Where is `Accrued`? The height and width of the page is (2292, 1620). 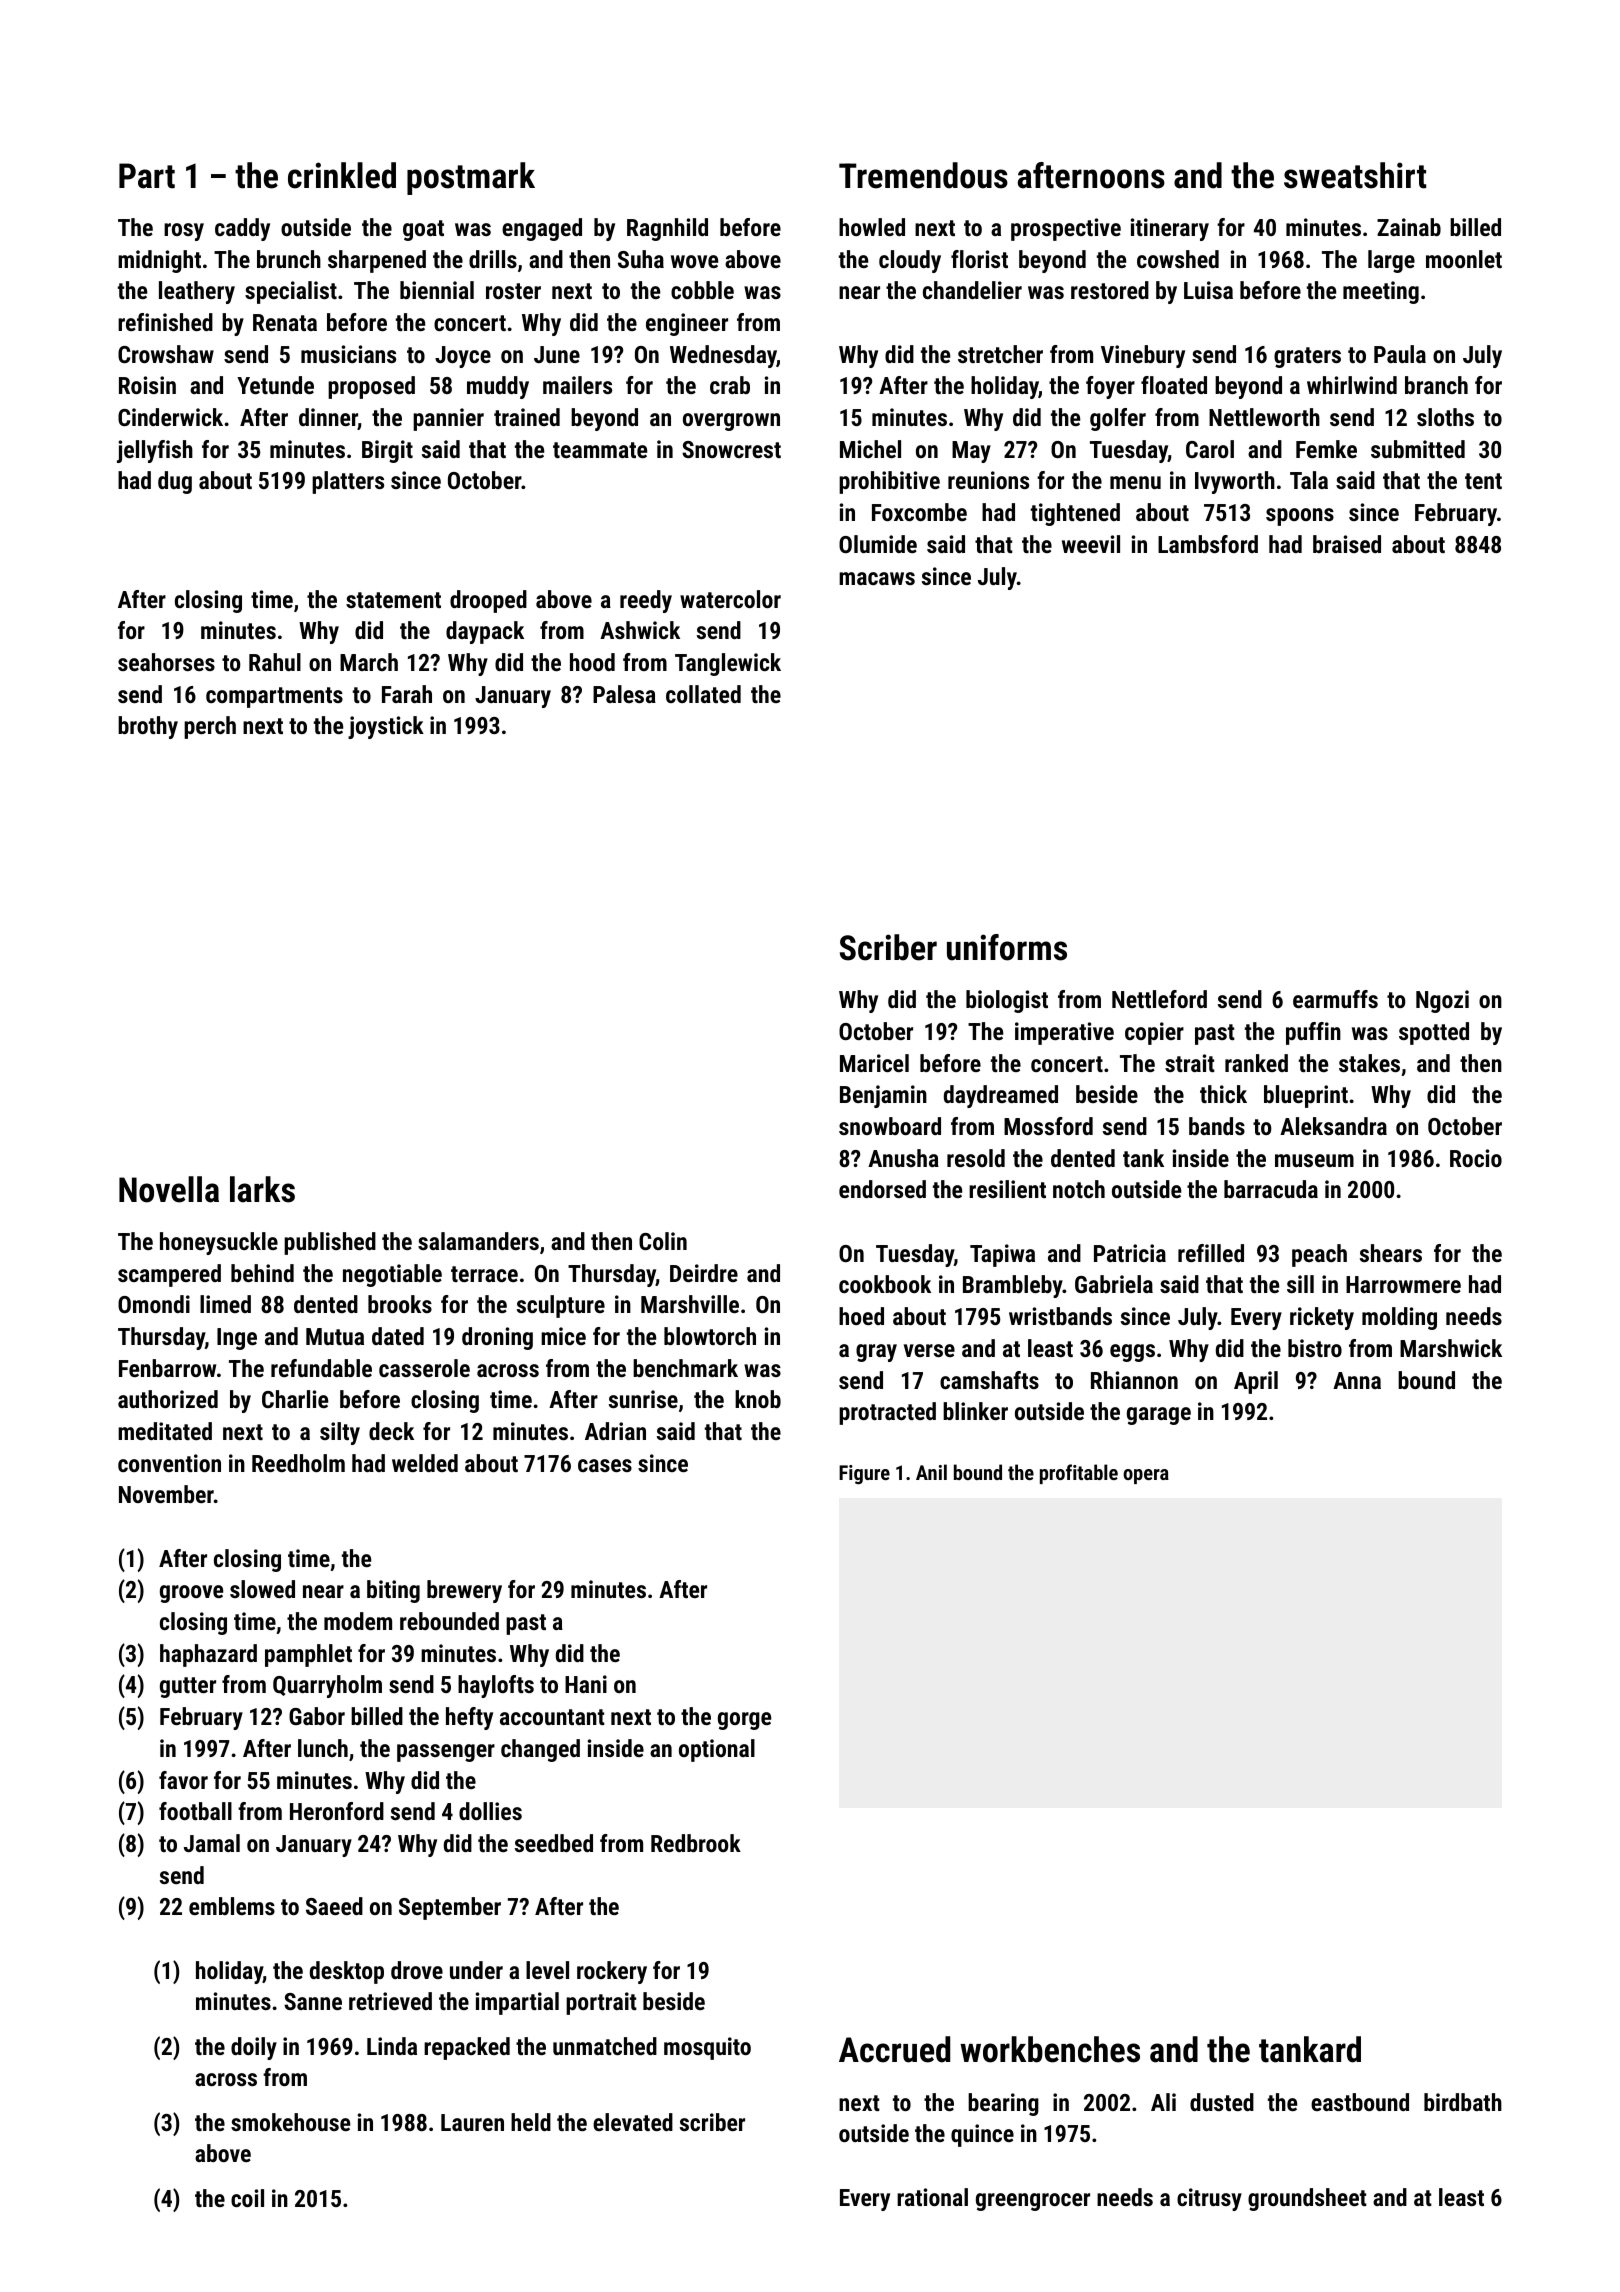
Accrued is located at coordinates (894, 2049).
